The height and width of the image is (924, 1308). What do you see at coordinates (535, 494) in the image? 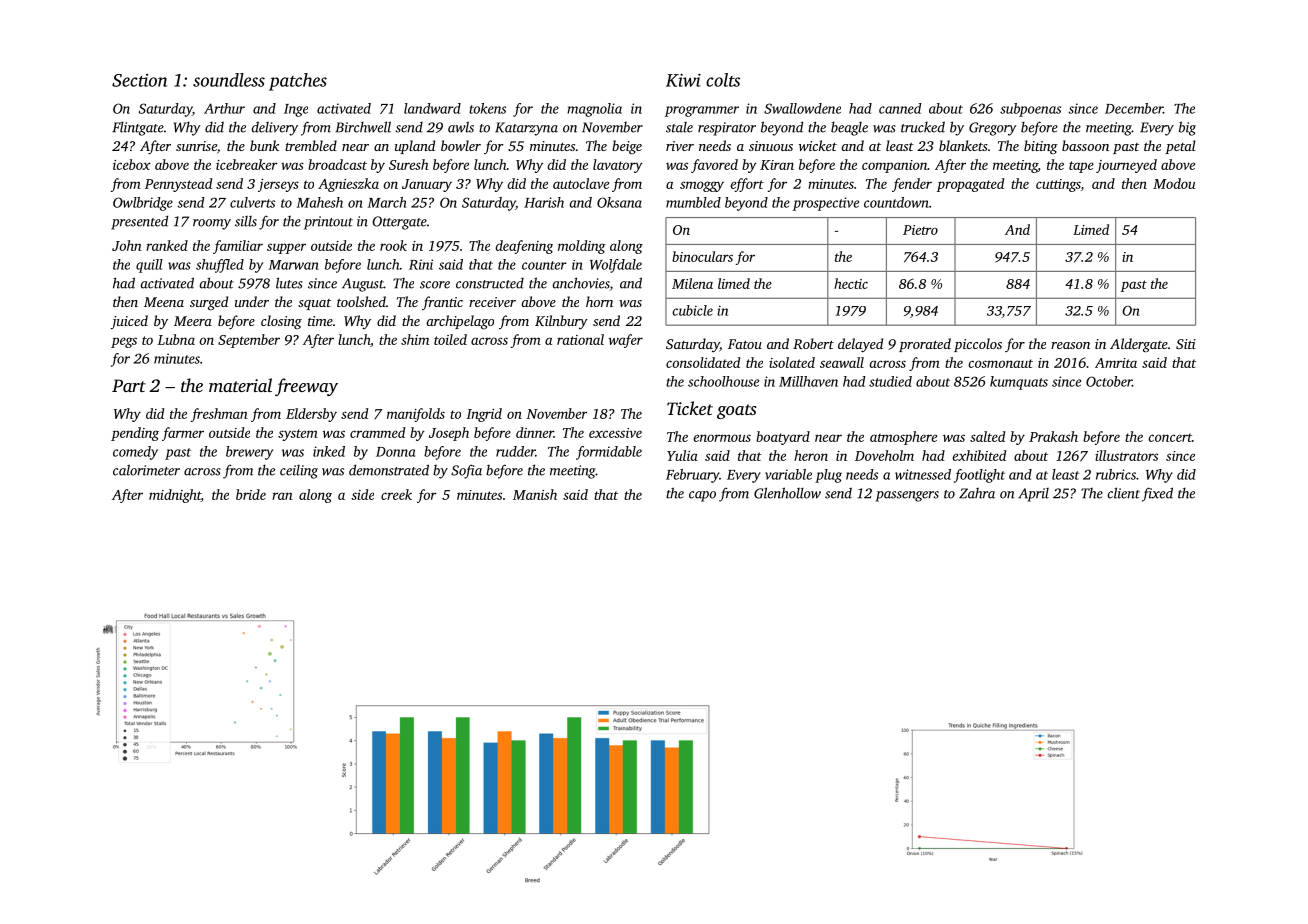
I see `Manish` at bounding box center [535, 494].
